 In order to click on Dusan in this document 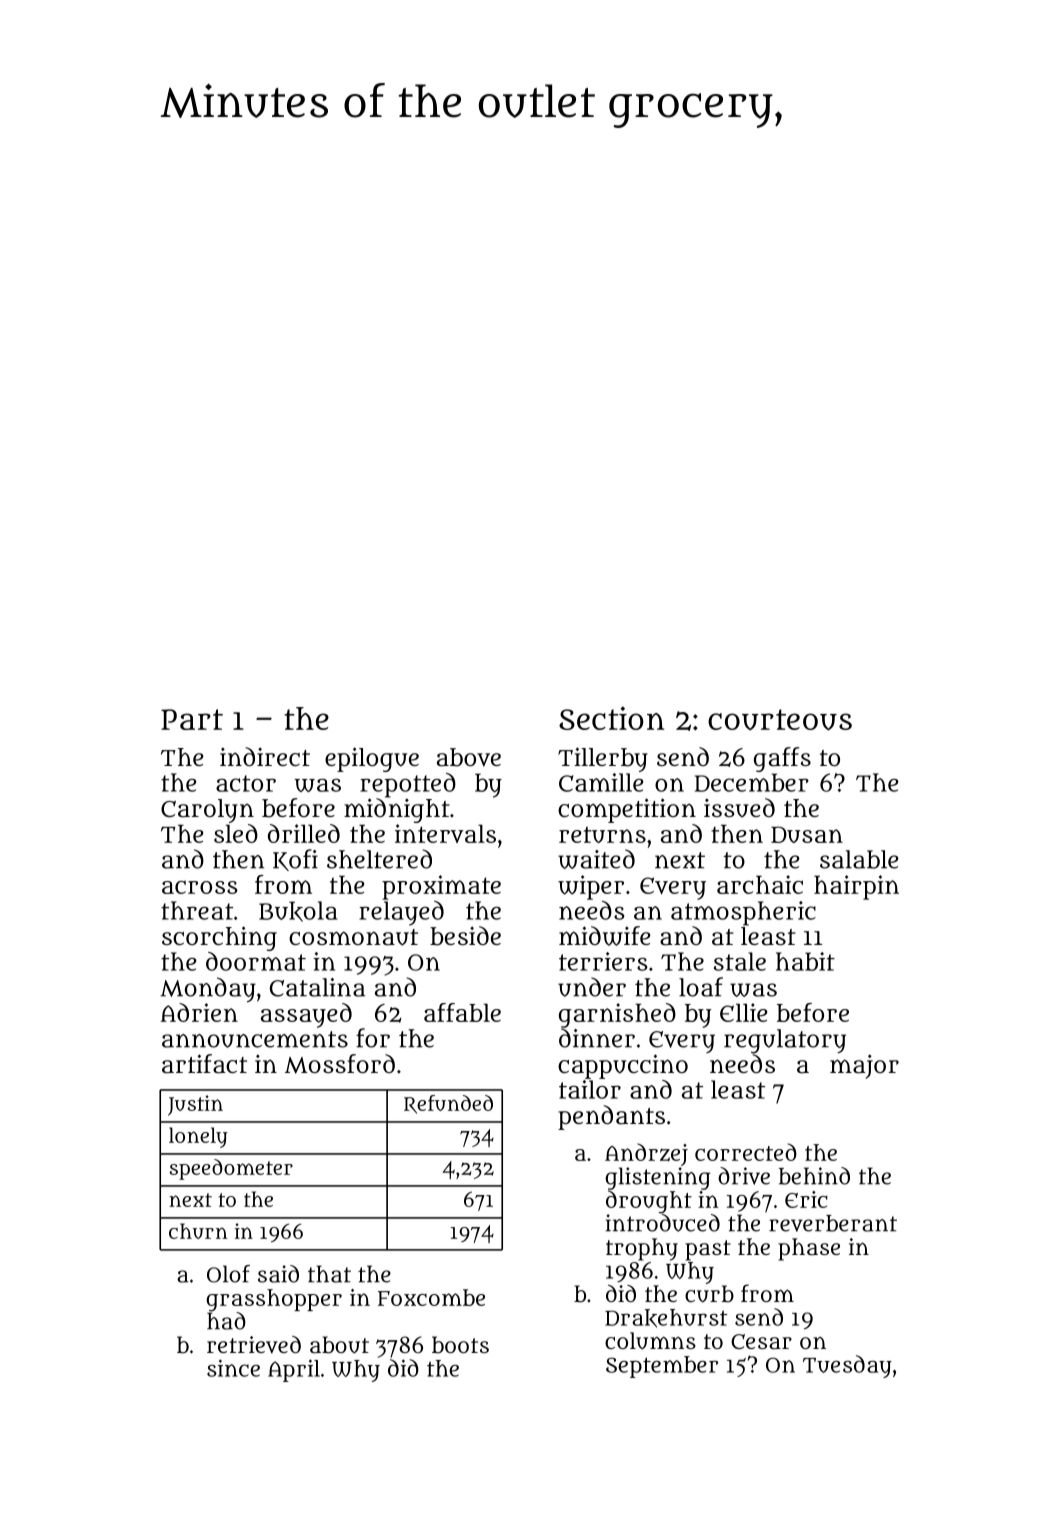, I will do `click(807, 834)`.
